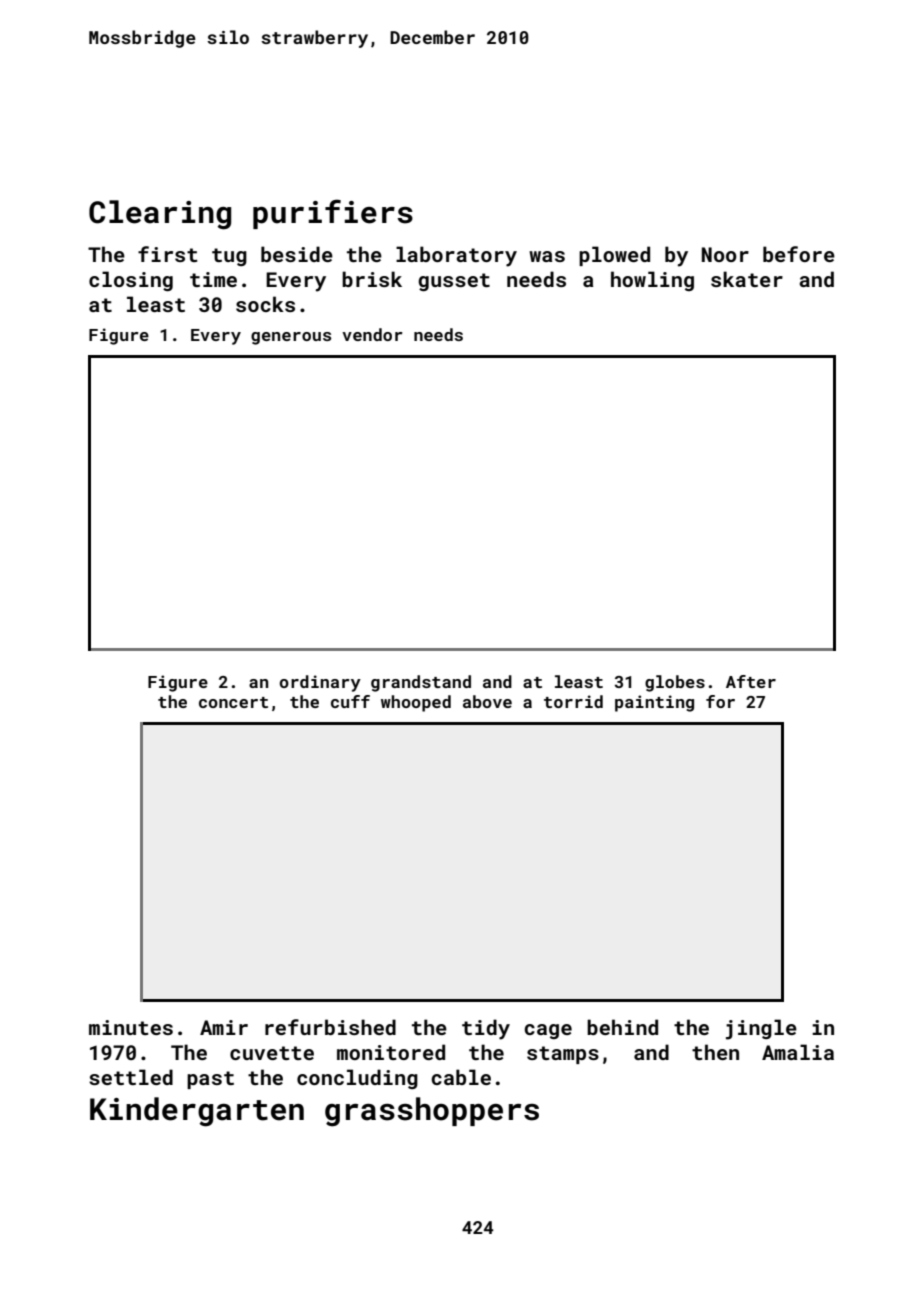 Image resolution: width=924 pixels, height=1311 pixels. Describe the element at coordinates (654, 703) in the page. I see `painting` at that location.
